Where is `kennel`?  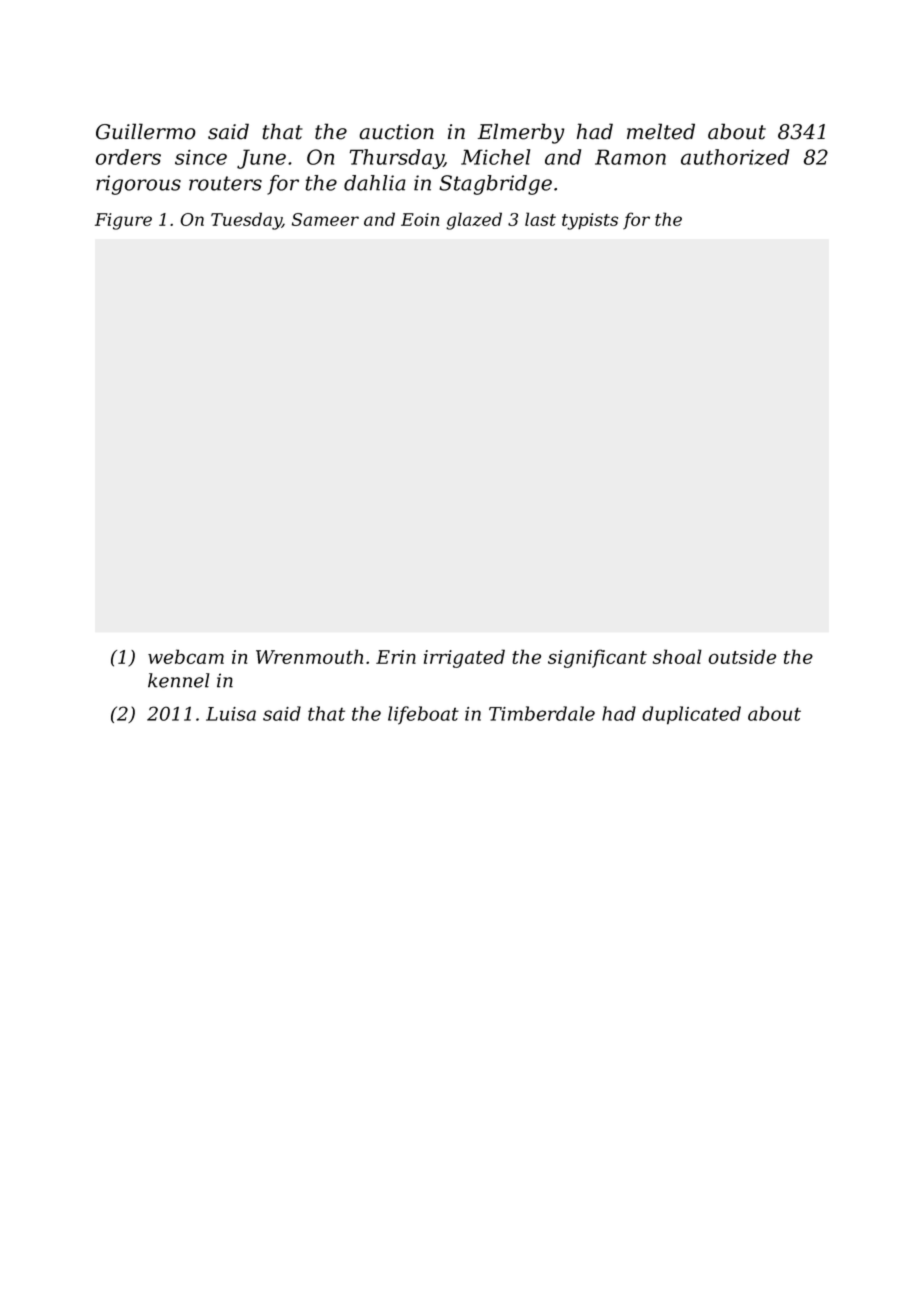
kennel is located at coordinates (179, 680).
